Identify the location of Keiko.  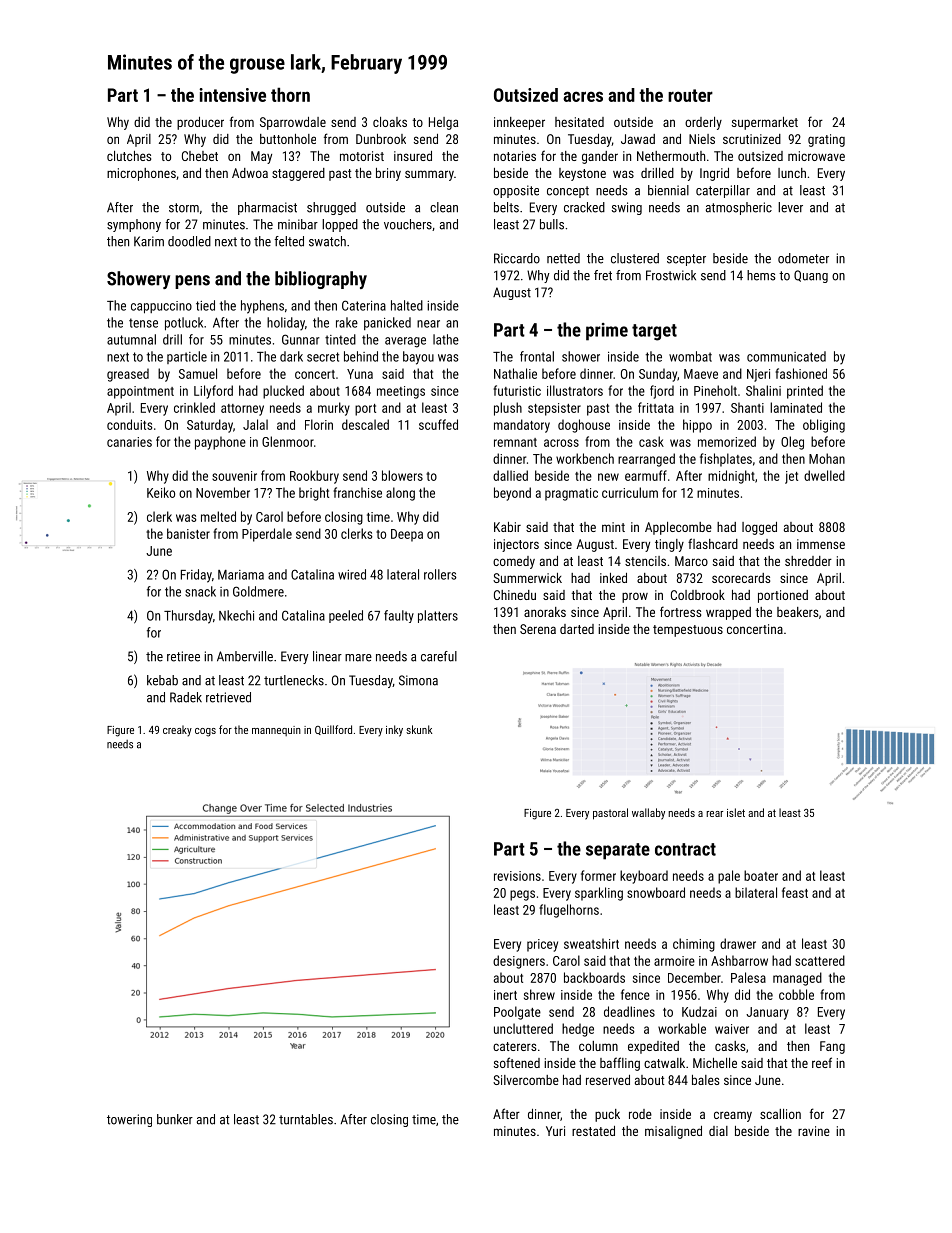
(161, 492).
